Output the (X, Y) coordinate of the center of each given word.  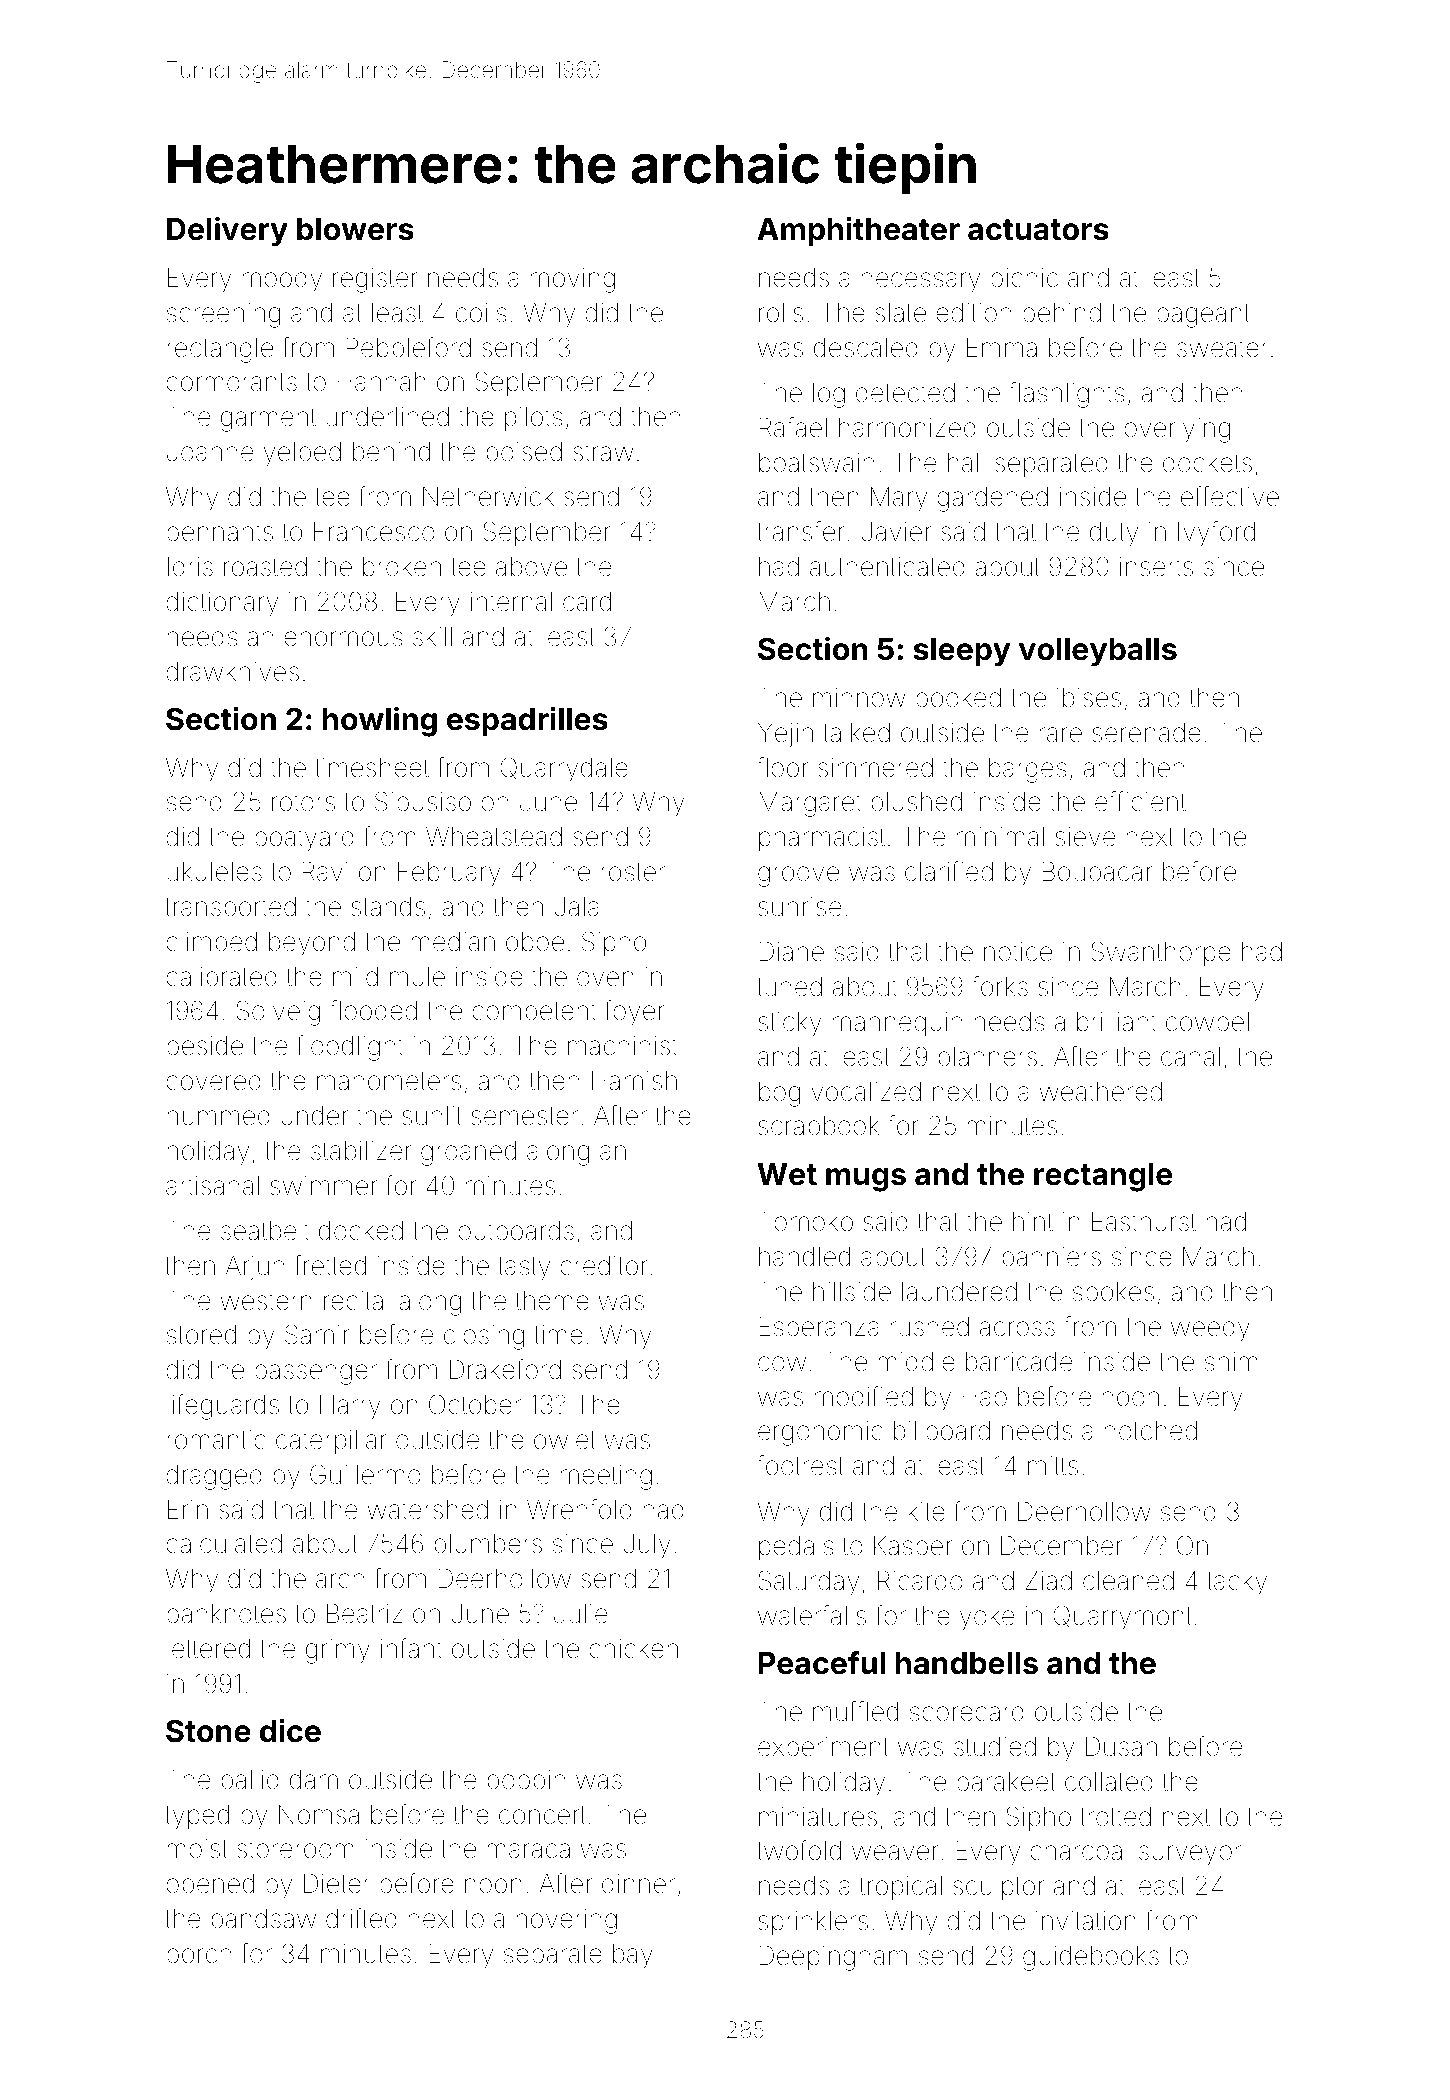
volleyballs (1098, 652)
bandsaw (264, 1919)
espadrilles (527, 721)
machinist (622, 1046)
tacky (1237, 1583)
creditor (603, 1266)
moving (573, 280)
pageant (1203, 316)
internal (511, 602)
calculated (224, 1544)
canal (1190, 1057)
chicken (633, 1649)
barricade (1019, 1362)
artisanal (212, 1186)
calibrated (221, 977)
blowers (355, 229)
